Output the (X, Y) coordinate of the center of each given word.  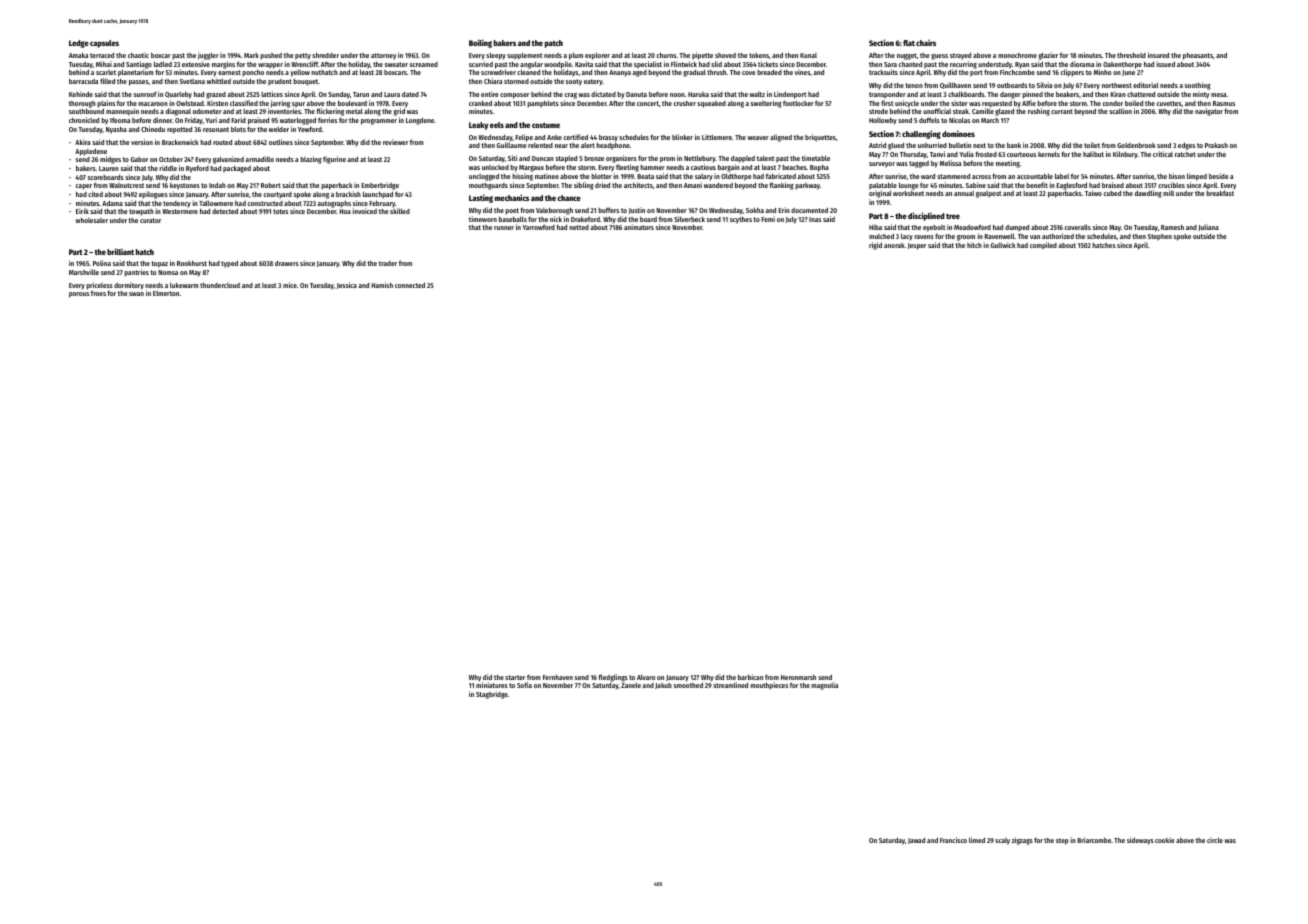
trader (388, 263)
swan (136, 294)
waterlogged (298, 121)
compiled (1043, 246)
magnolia (824, 686)
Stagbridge (492, 695)
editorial (1145, 85)
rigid (875, 246)
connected (410, 285)
